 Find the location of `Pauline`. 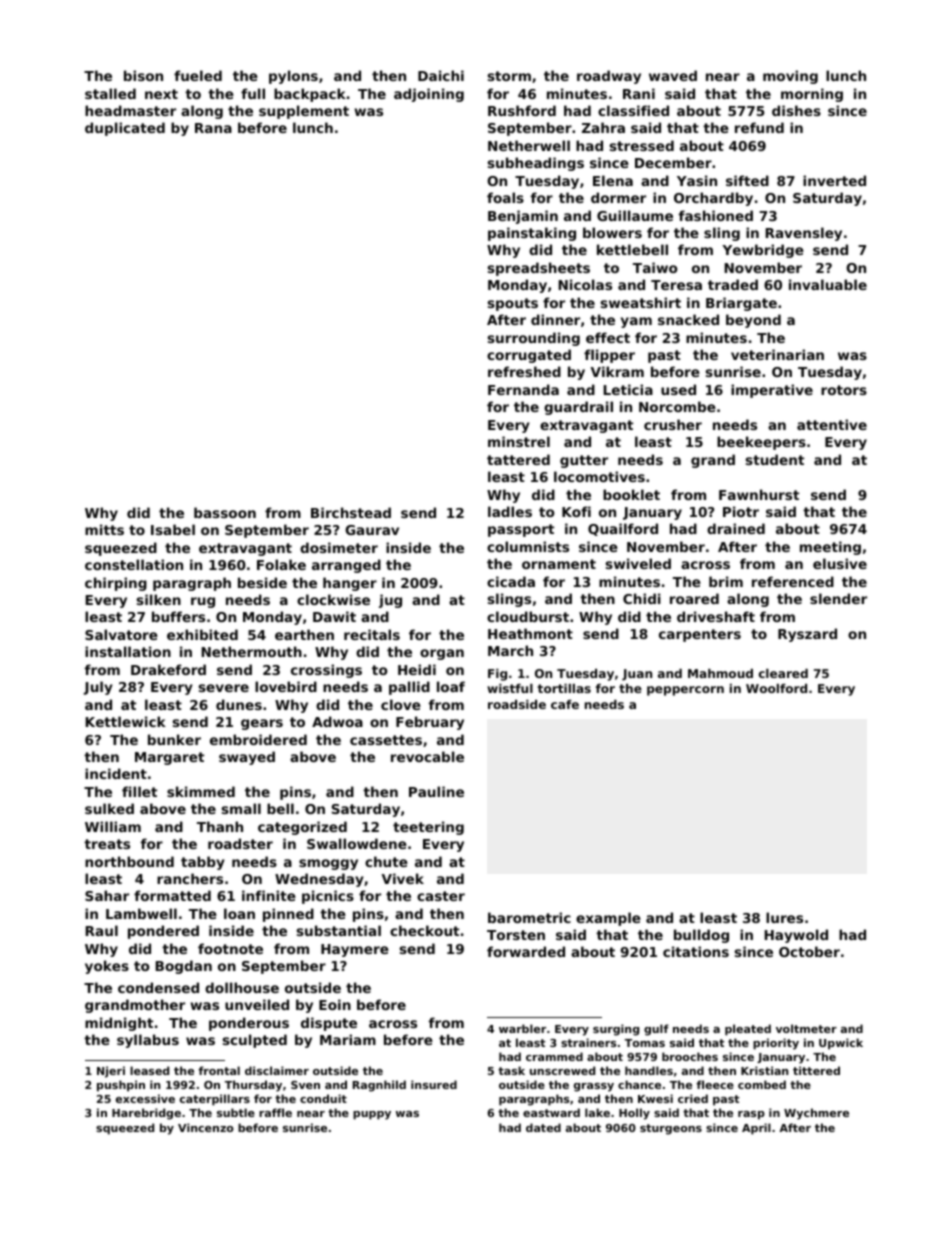

Pauline is located at coordinates (436, 791).
